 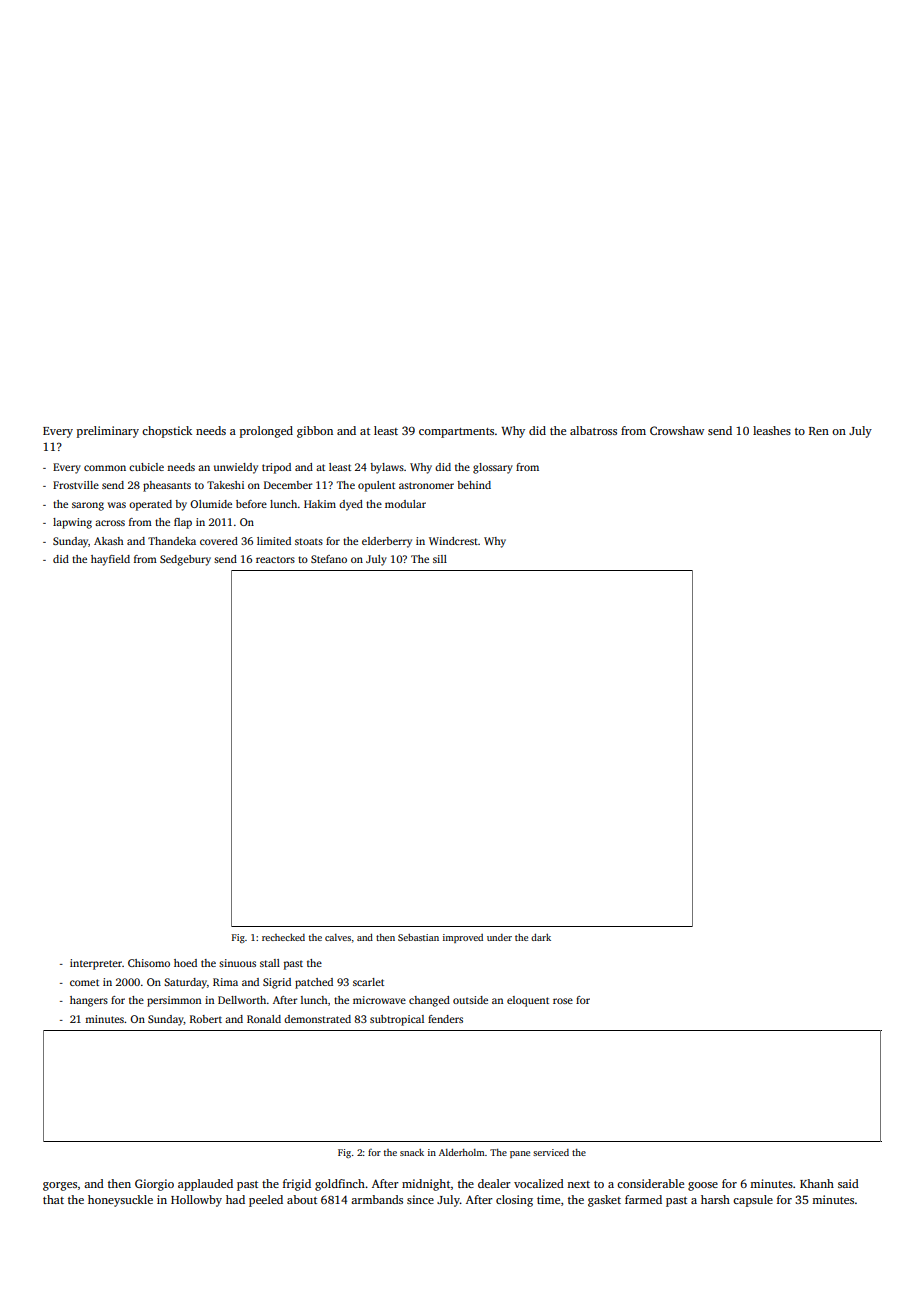 What do you see at coordinates (551, 1152) in the screenshot?
I see `serviced` at bounding box center [551, 1152].
